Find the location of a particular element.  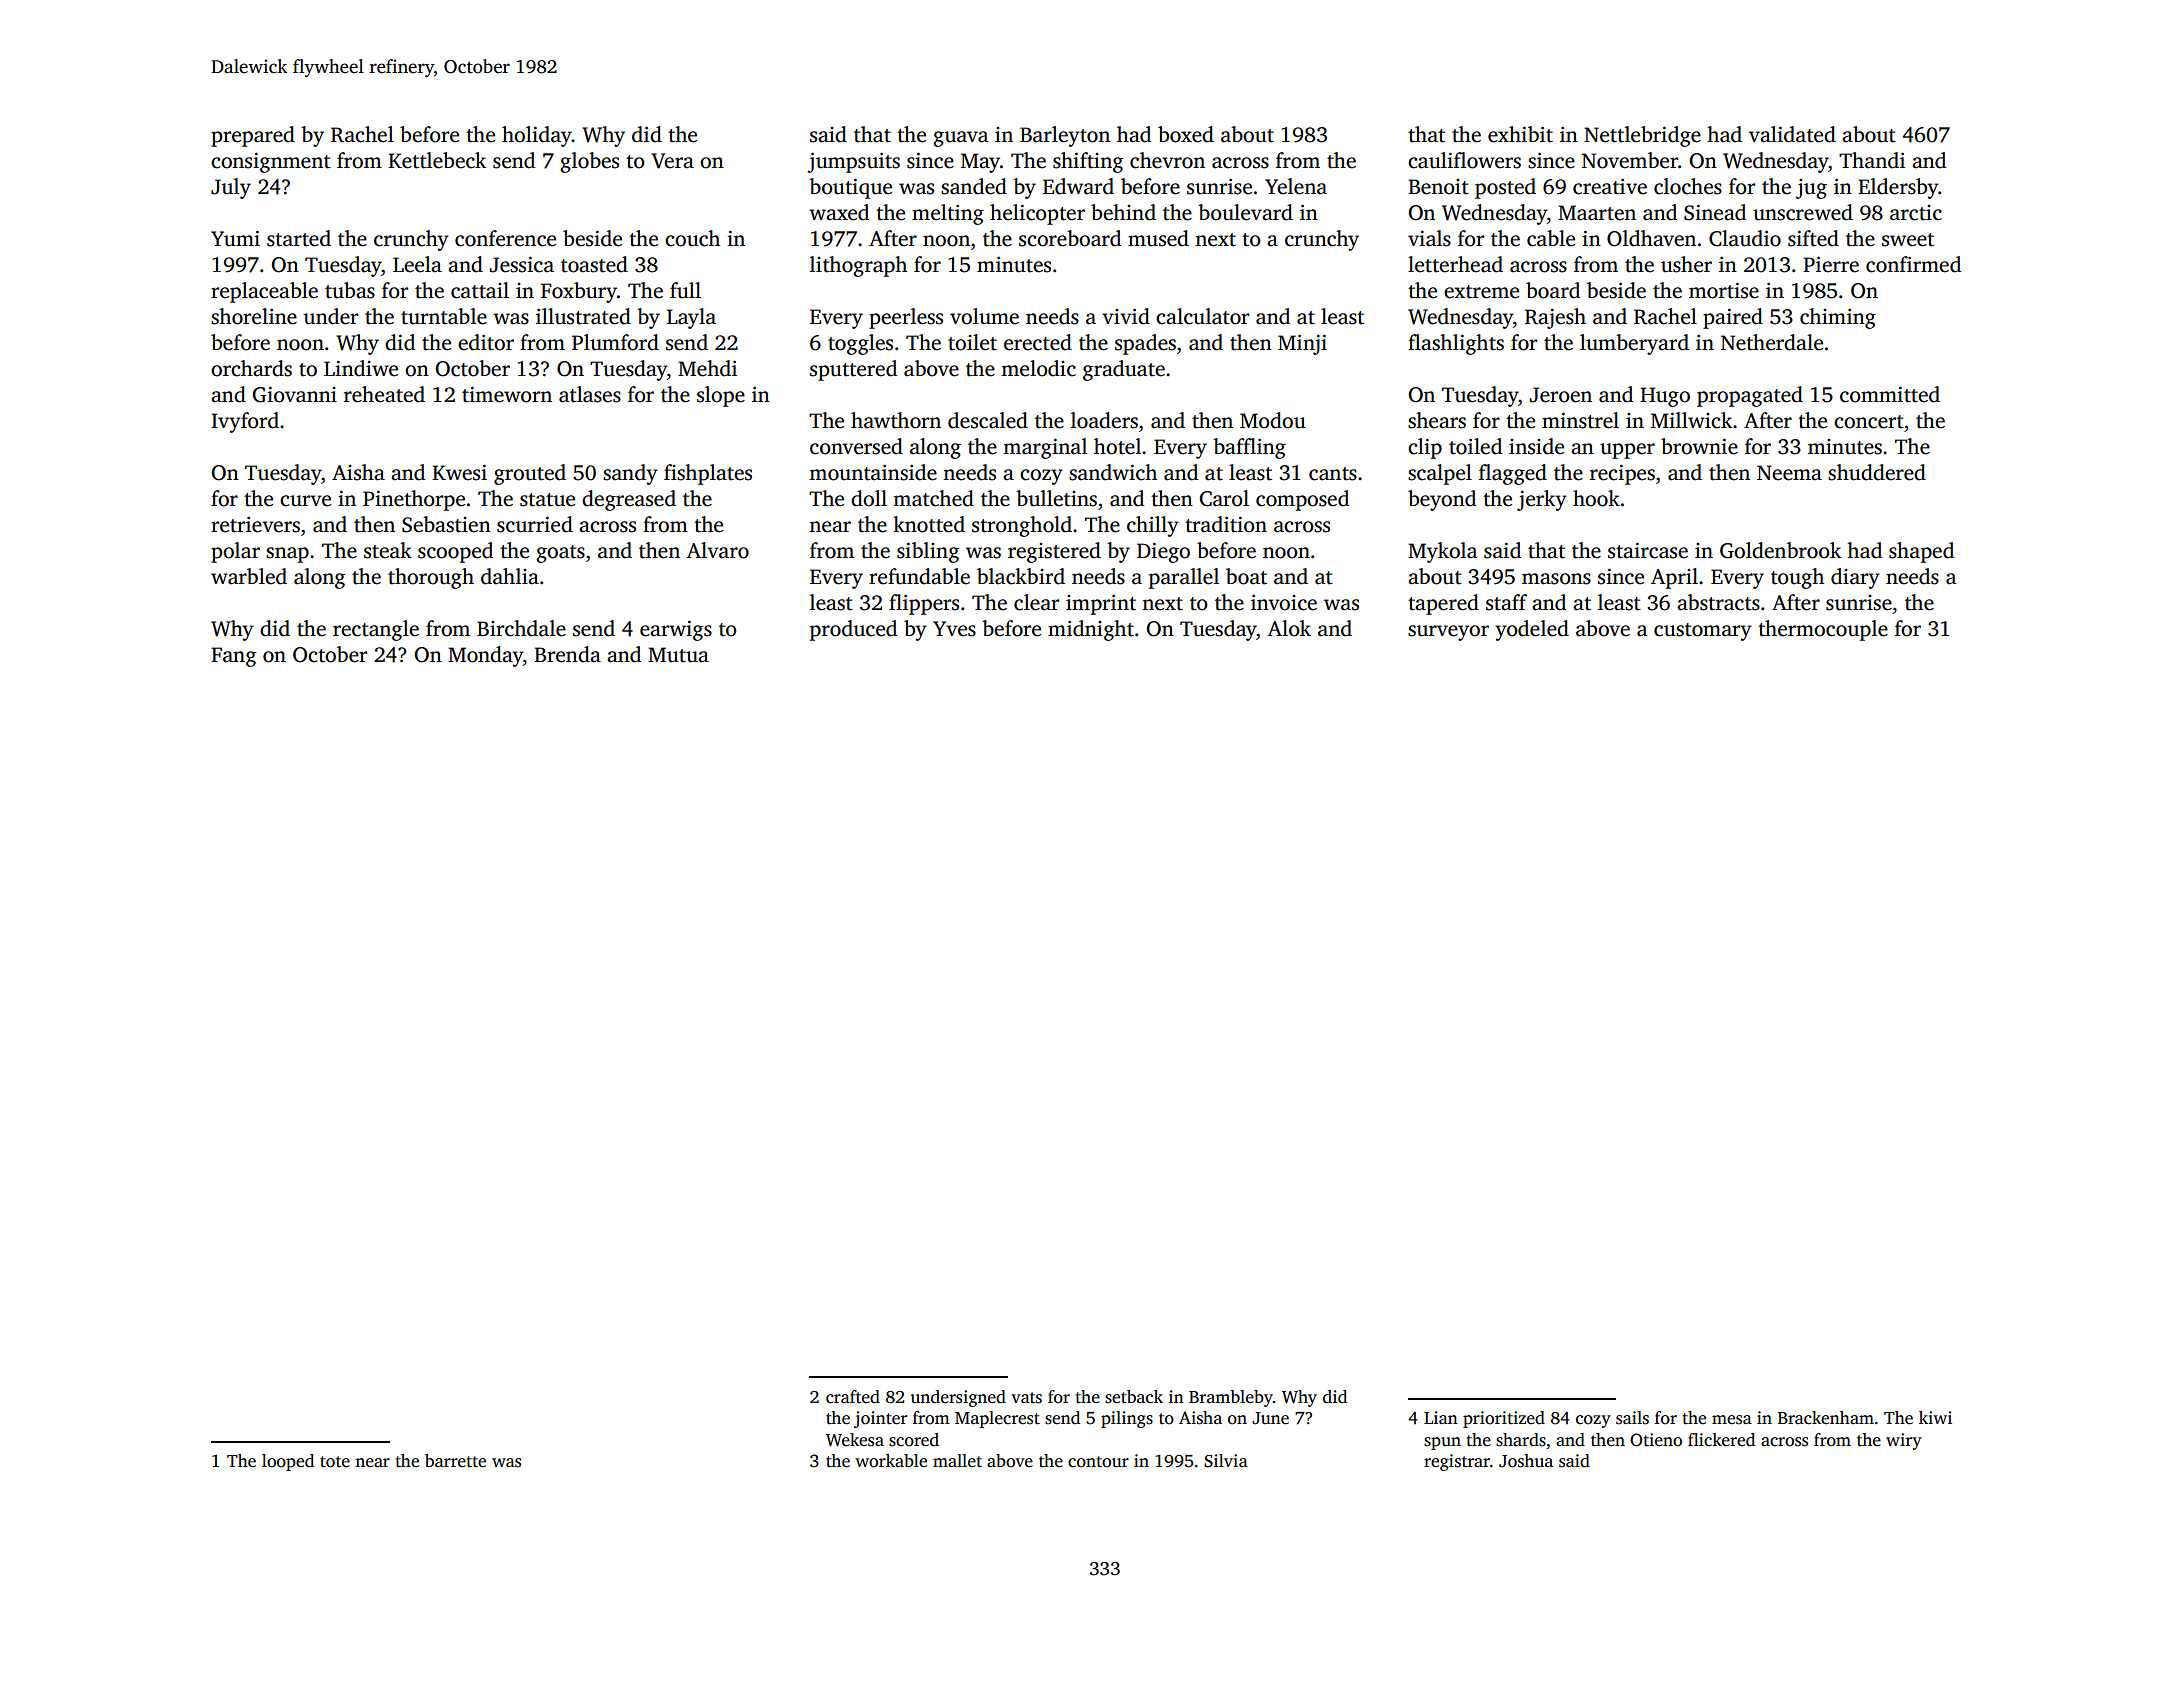

Brackenham is located at coordinates (1826, 1418).
